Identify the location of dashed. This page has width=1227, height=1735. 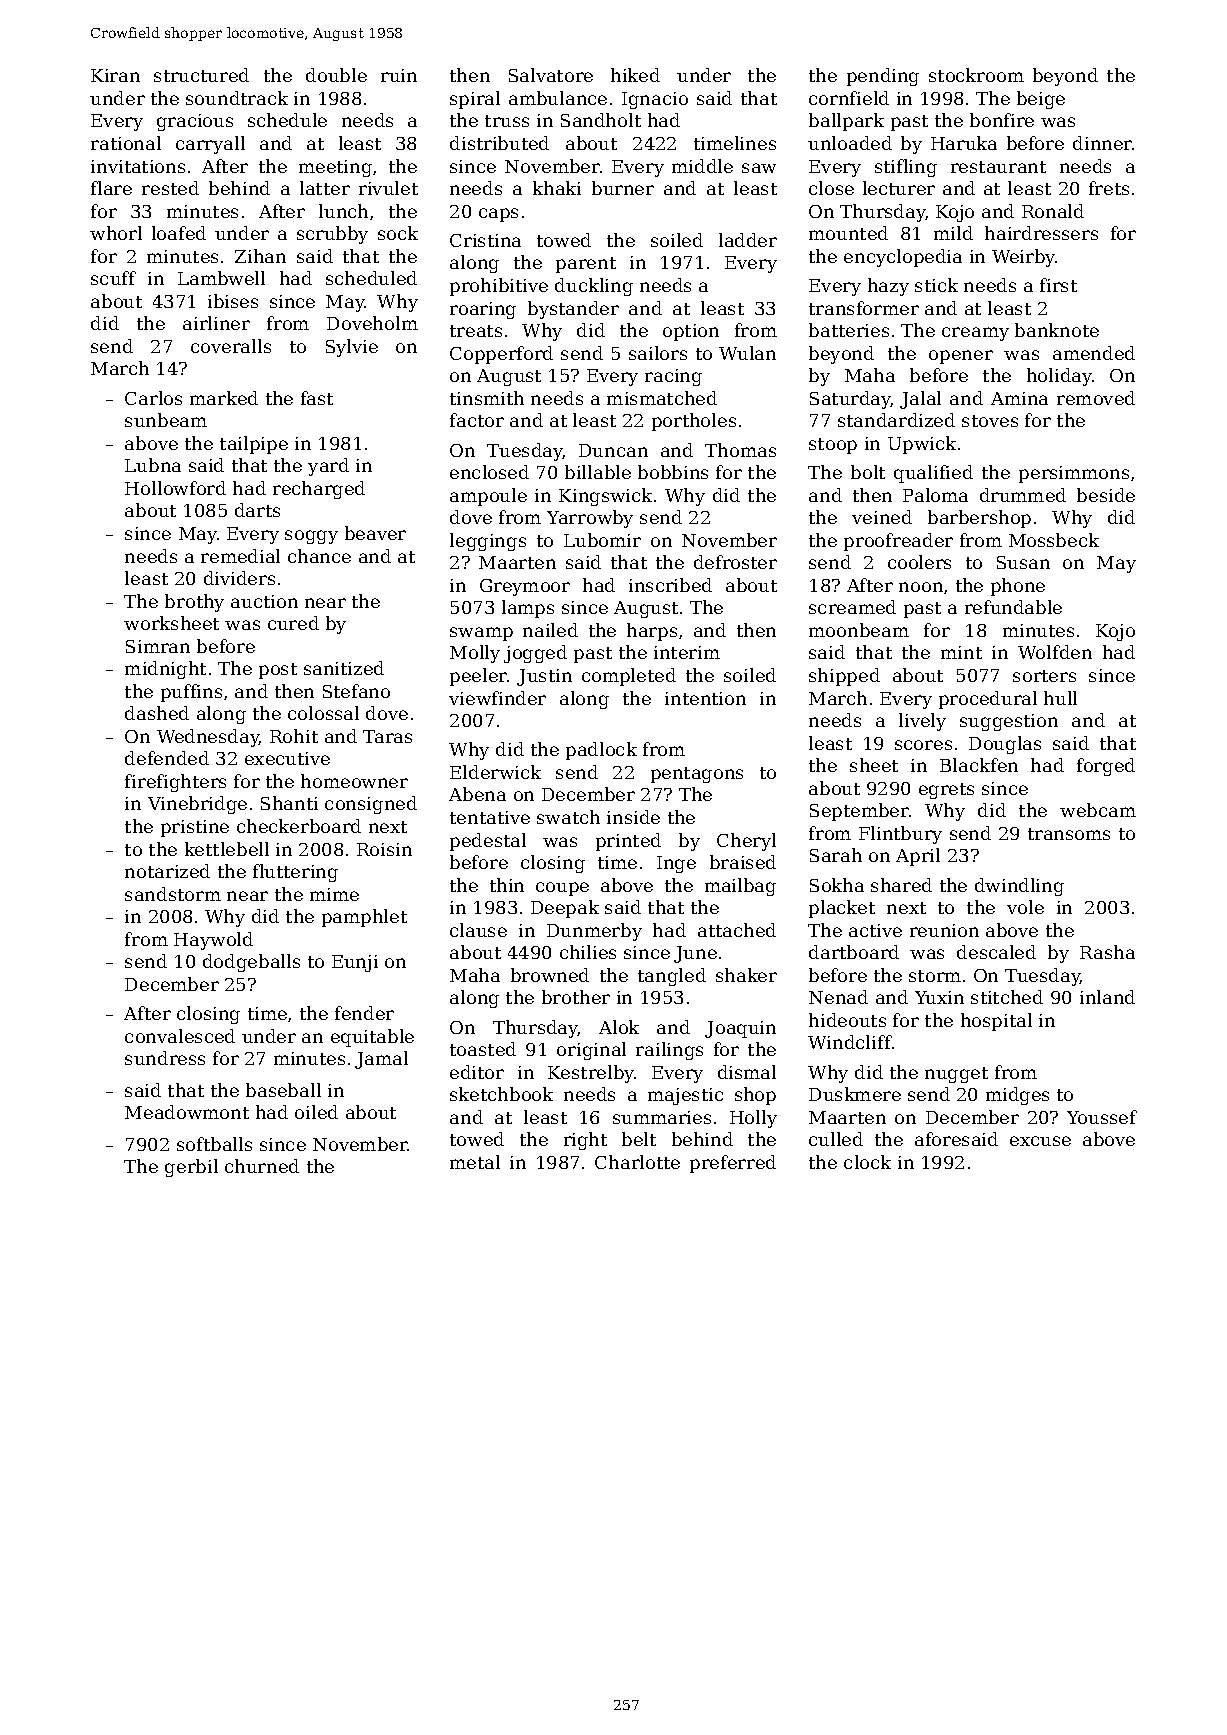
(157, 713).
